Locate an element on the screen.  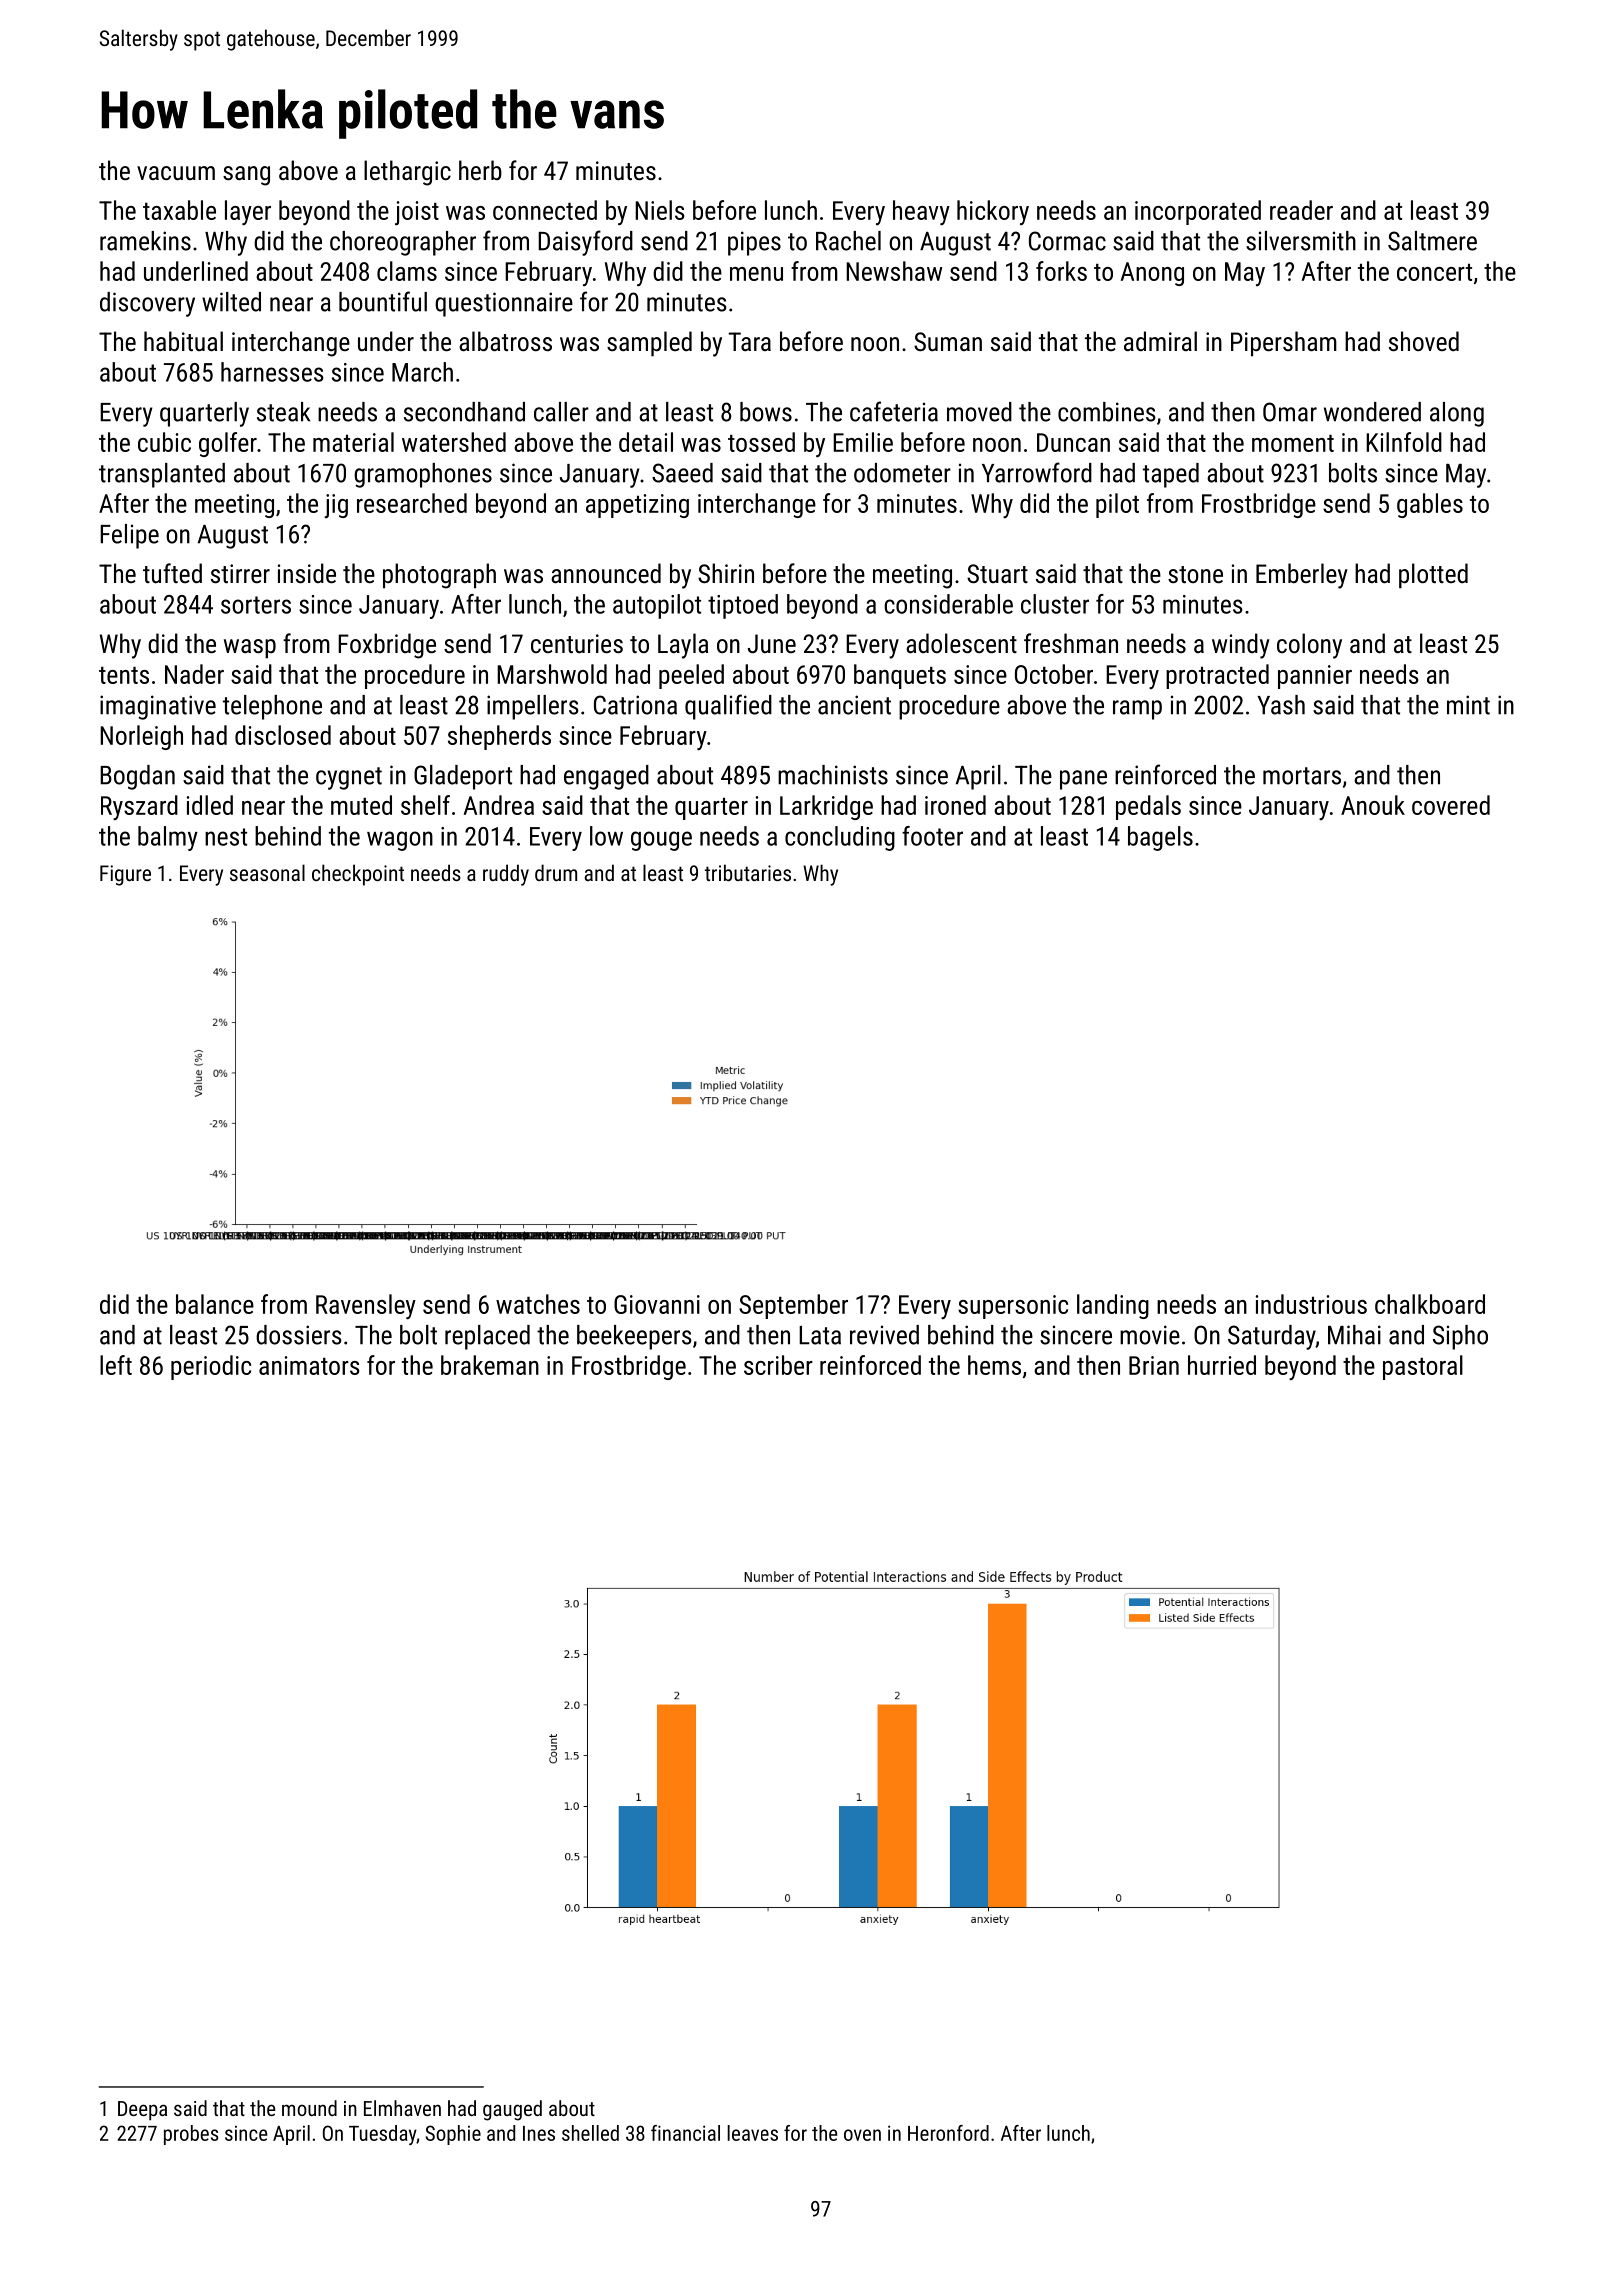
Deepa is located at coordinates (142, 2111).
